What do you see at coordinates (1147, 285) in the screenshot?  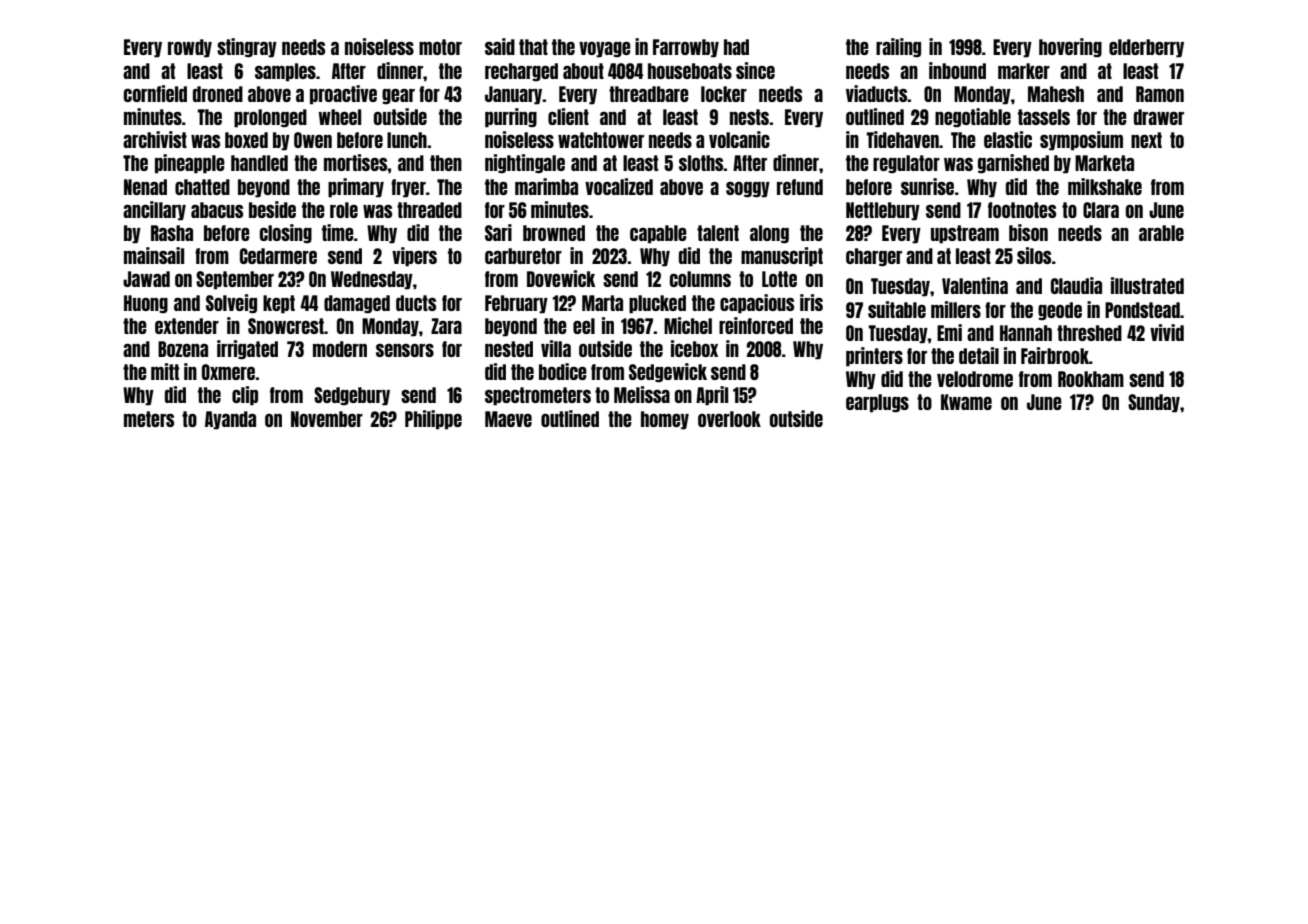 I see `illustrated` at bounding box center [1147, 285].
